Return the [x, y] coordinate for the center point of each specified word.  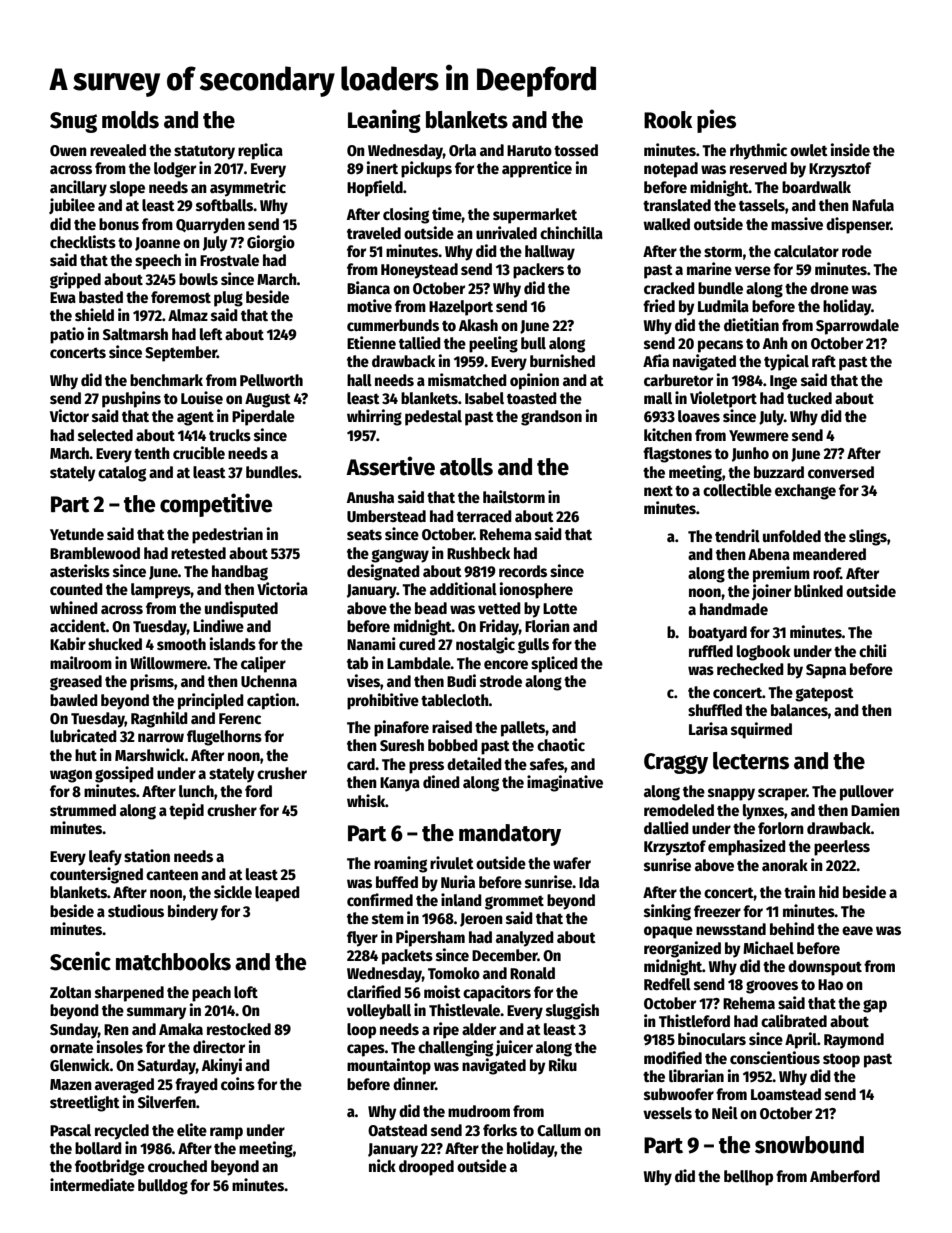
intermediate [92, 1184]
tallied [420, 342]
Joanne [157, 244]
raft [824, 361]
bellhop [748, 1178]
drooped [426, 1168]
